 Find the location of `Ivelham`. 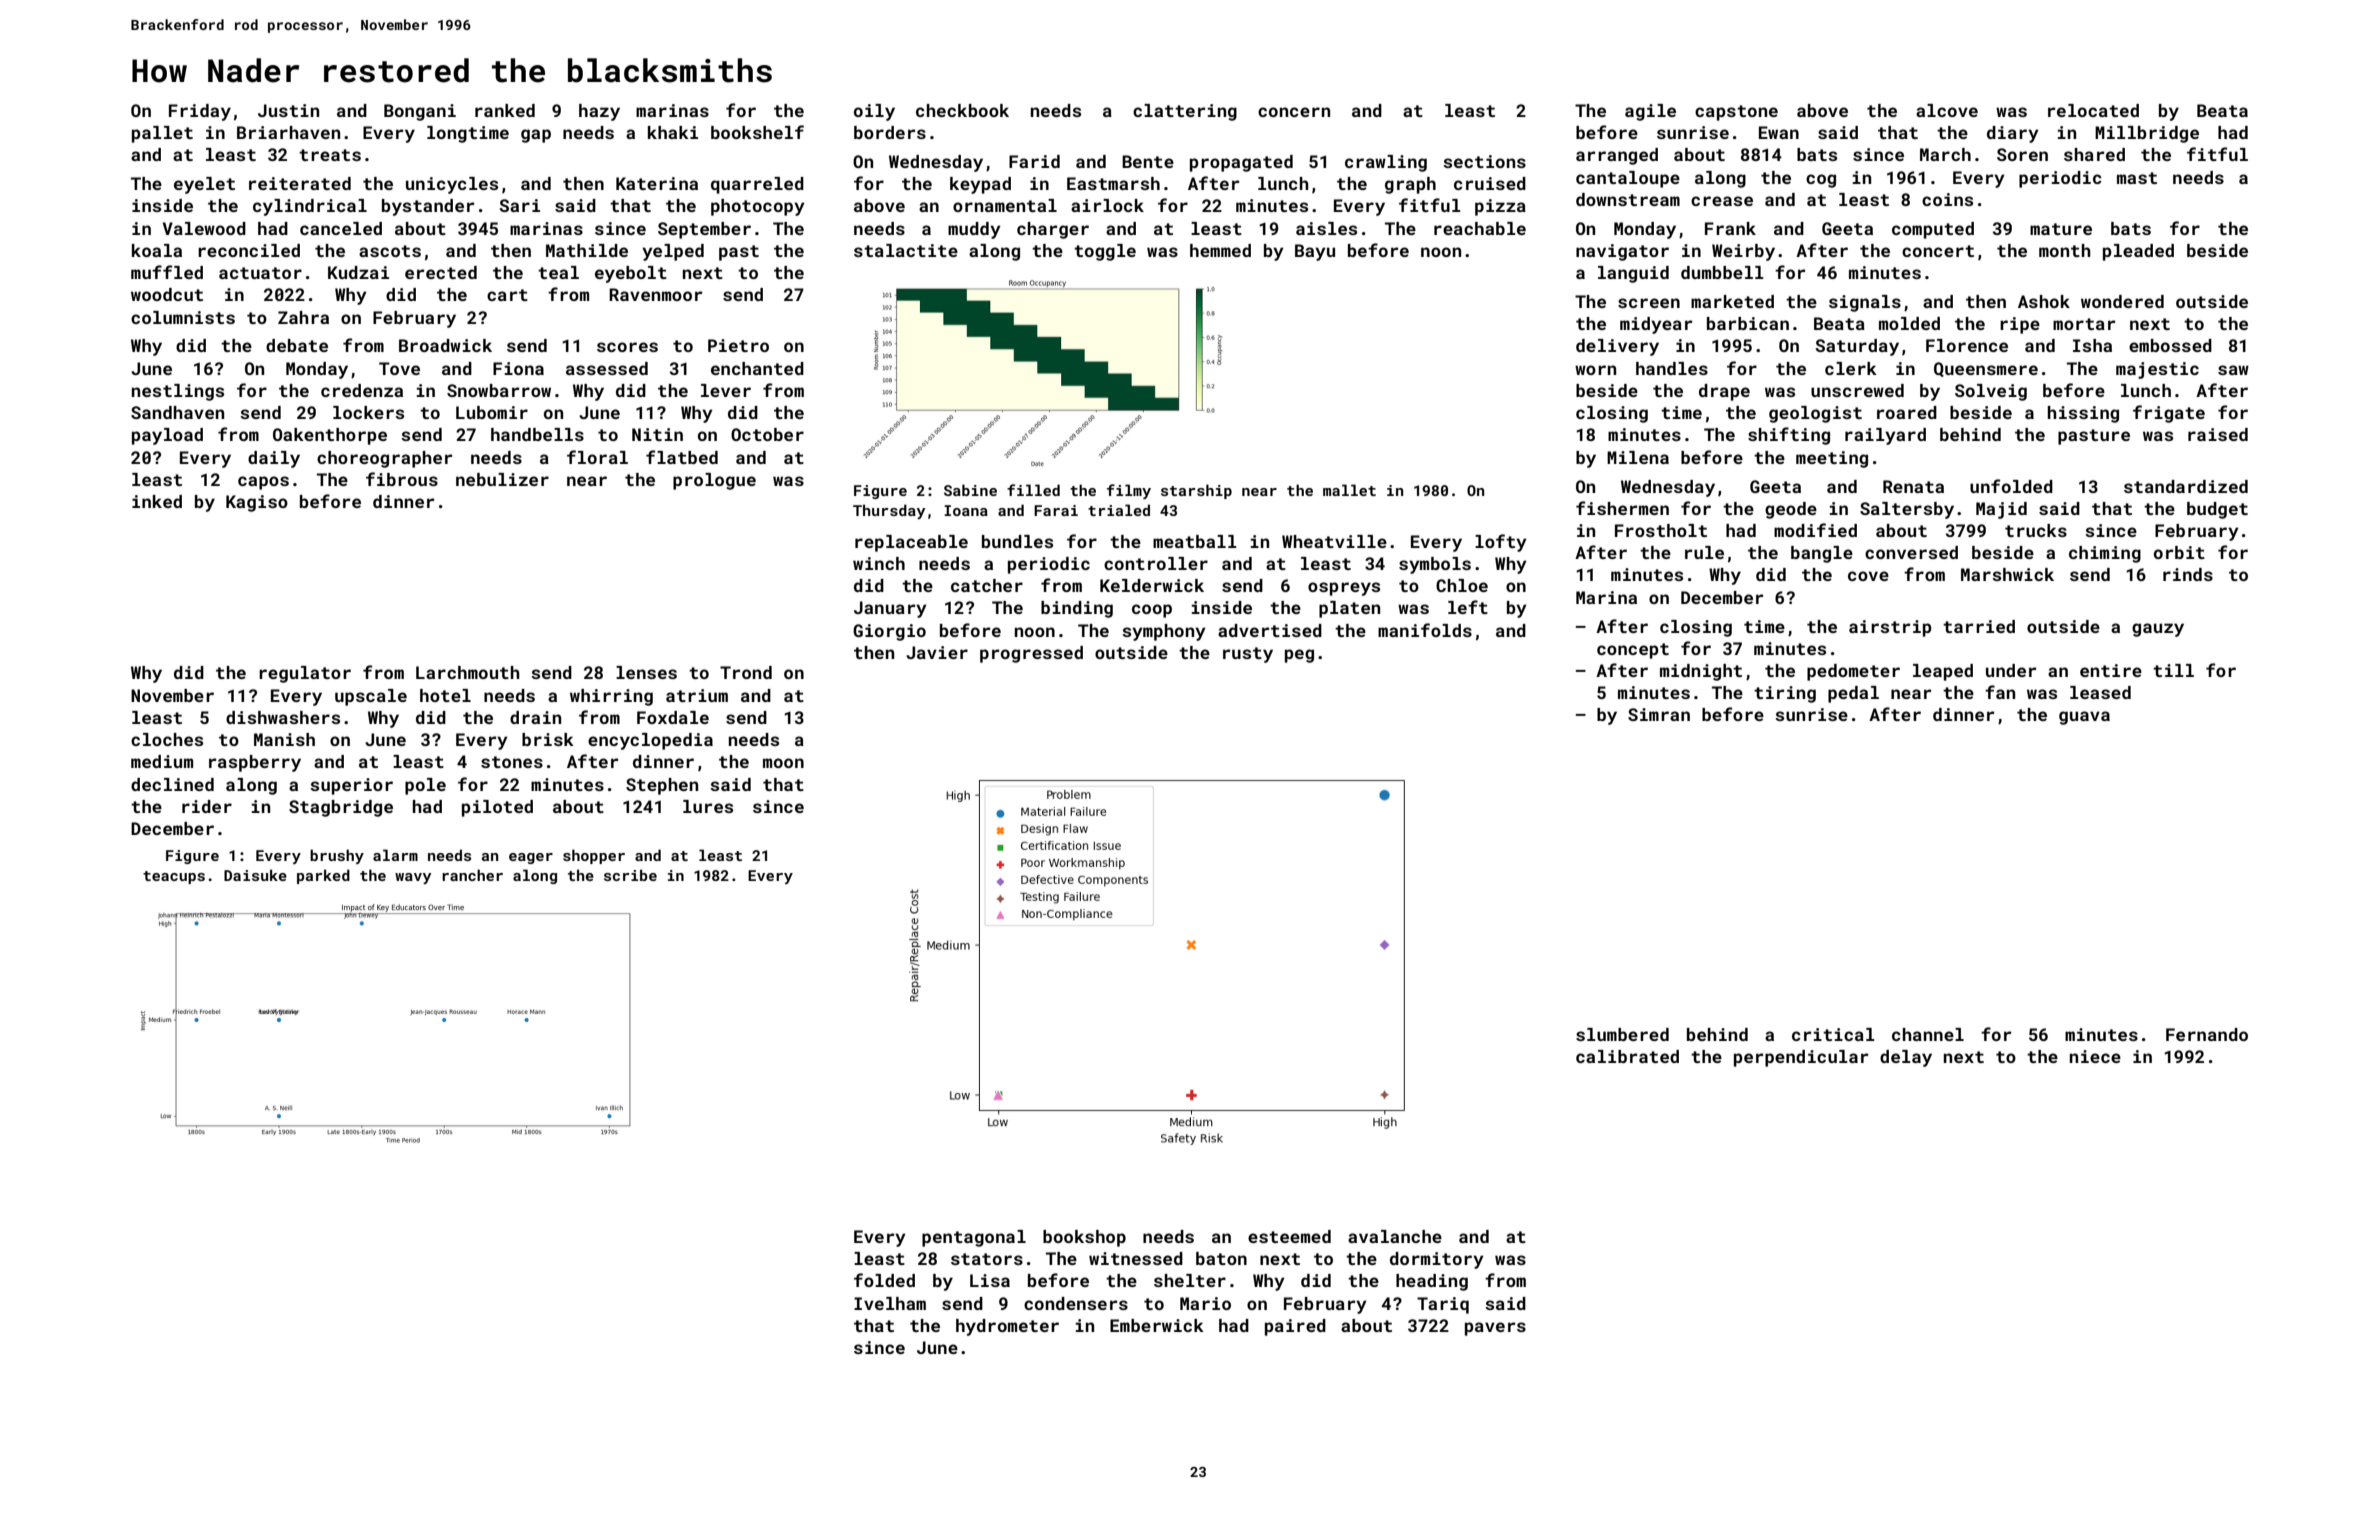

Ivelham is located at coordinates (890, 1303).
